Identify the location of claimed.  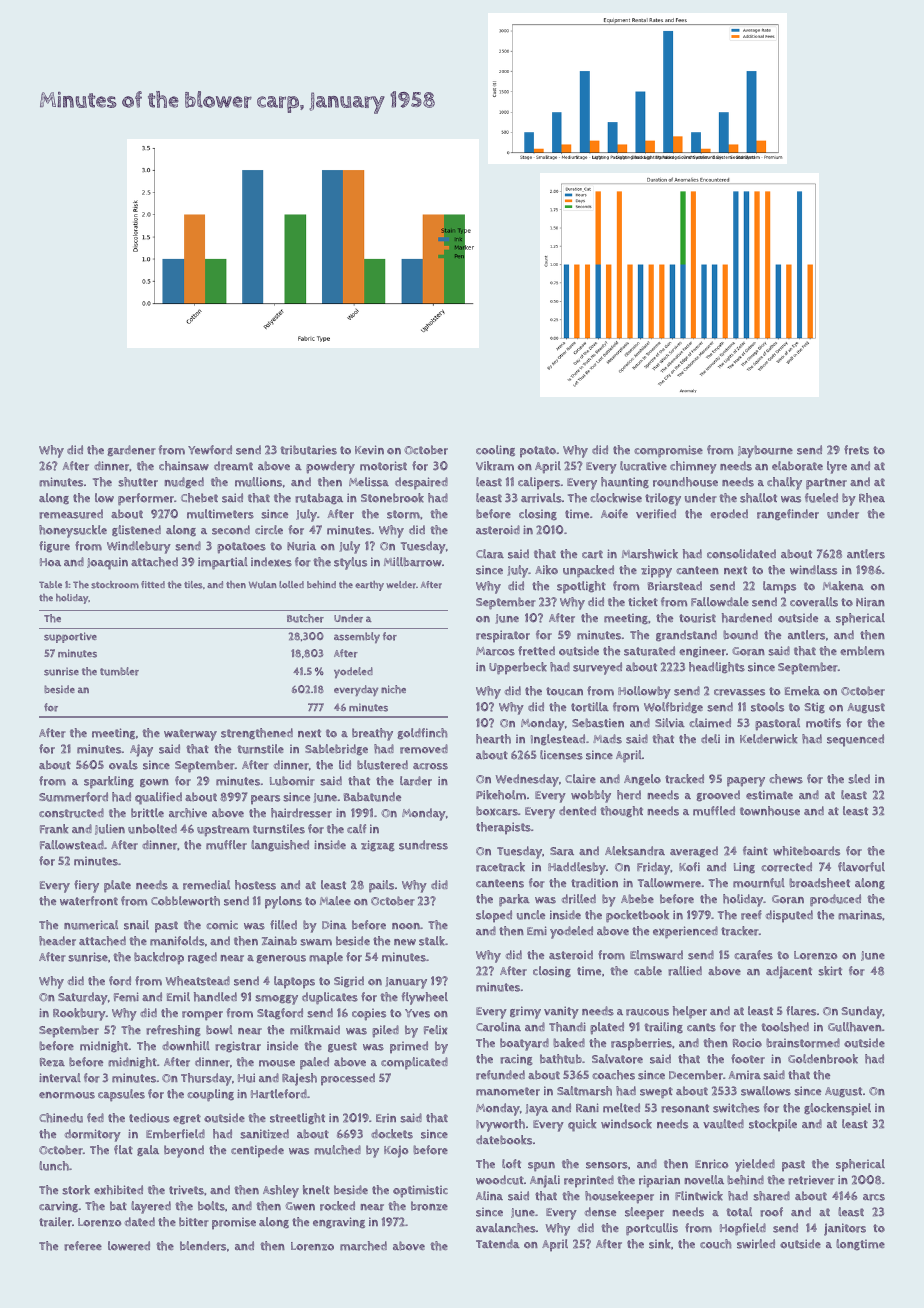
(710, 723).
